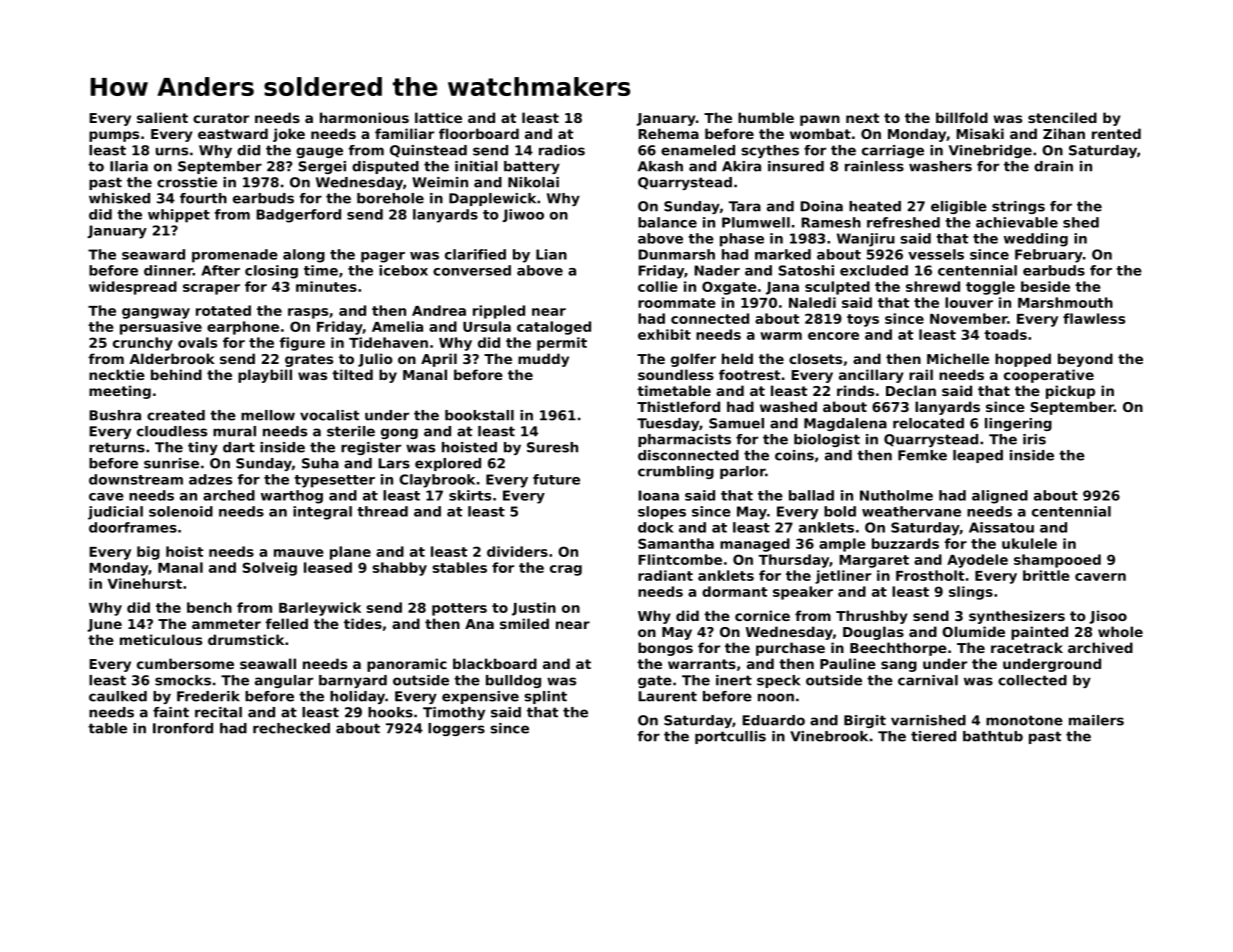 Image resolution: width=1233 pixels, height=952 pixels. What do you see at coordinates (928, 680) in the screenshot?
I see `carnival` at bounding box center [928, 680].
